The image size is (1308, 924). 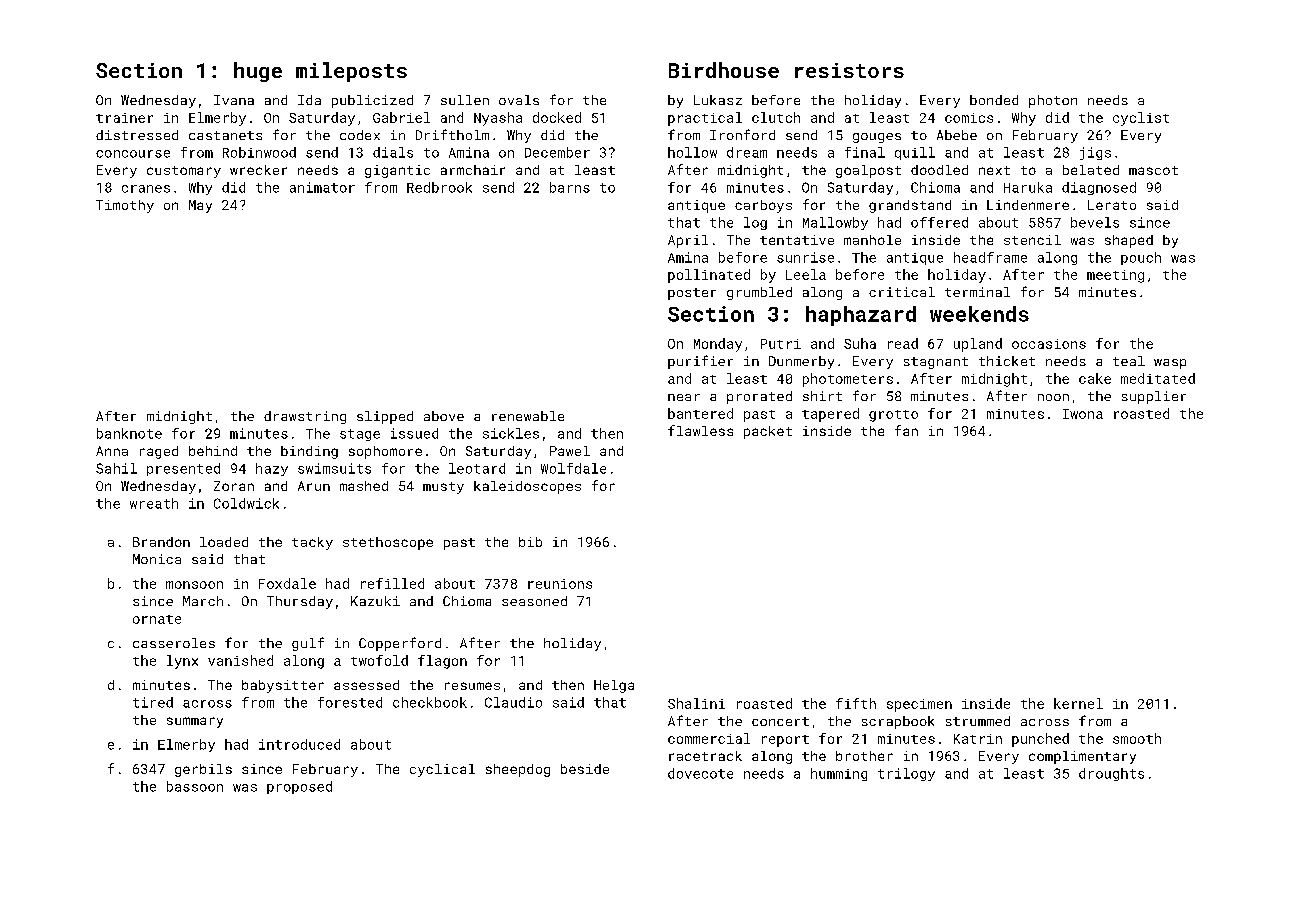 I want to click on flawless, so click(x=700, y=430).
